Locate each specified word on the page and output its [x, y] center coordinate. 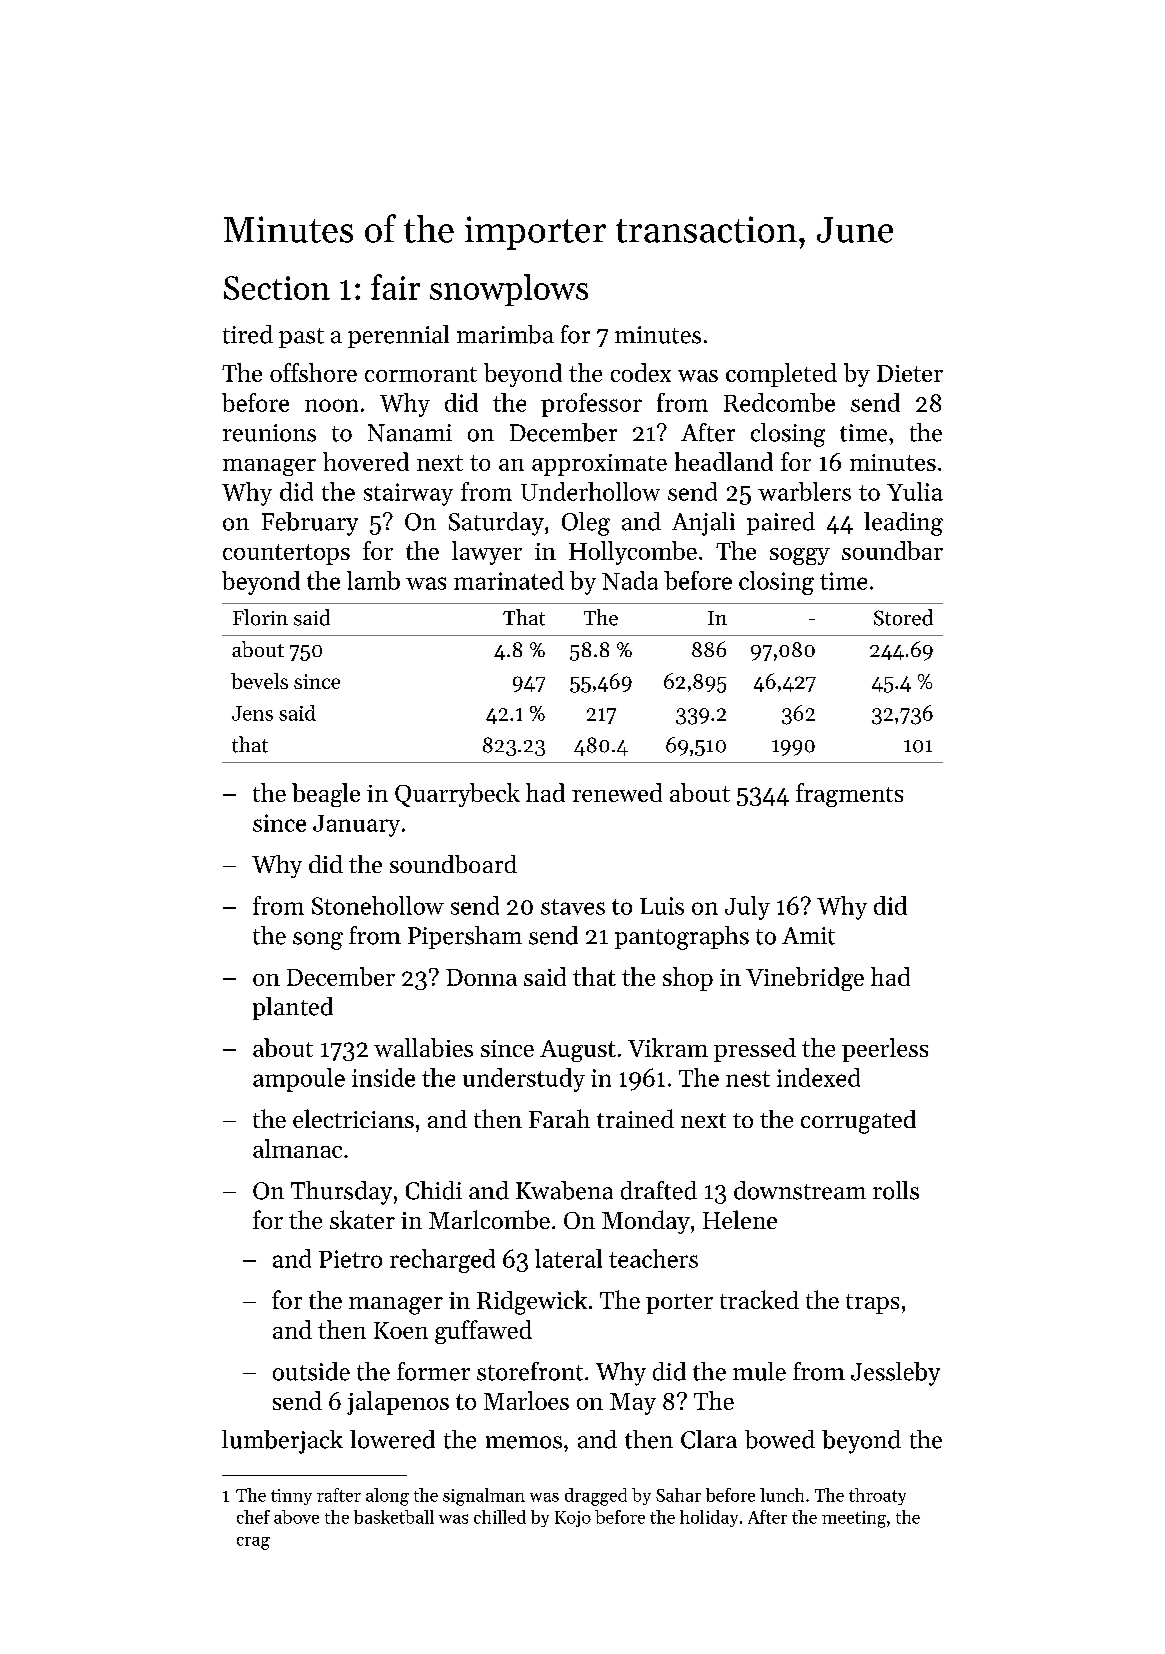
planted [293, 1008]
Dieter [910, 373]
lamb [373, 580]
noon [331, 405]
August [578, 1051]
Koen [401, 1330]
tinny [291, 1497]
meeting [854, 1519]
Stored [903, 617]
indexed [818, 1077]
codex [641, 372]
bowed [780, 1439]
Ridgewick [532, 1302]
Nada [630, 580]
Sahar [678, 1495]
